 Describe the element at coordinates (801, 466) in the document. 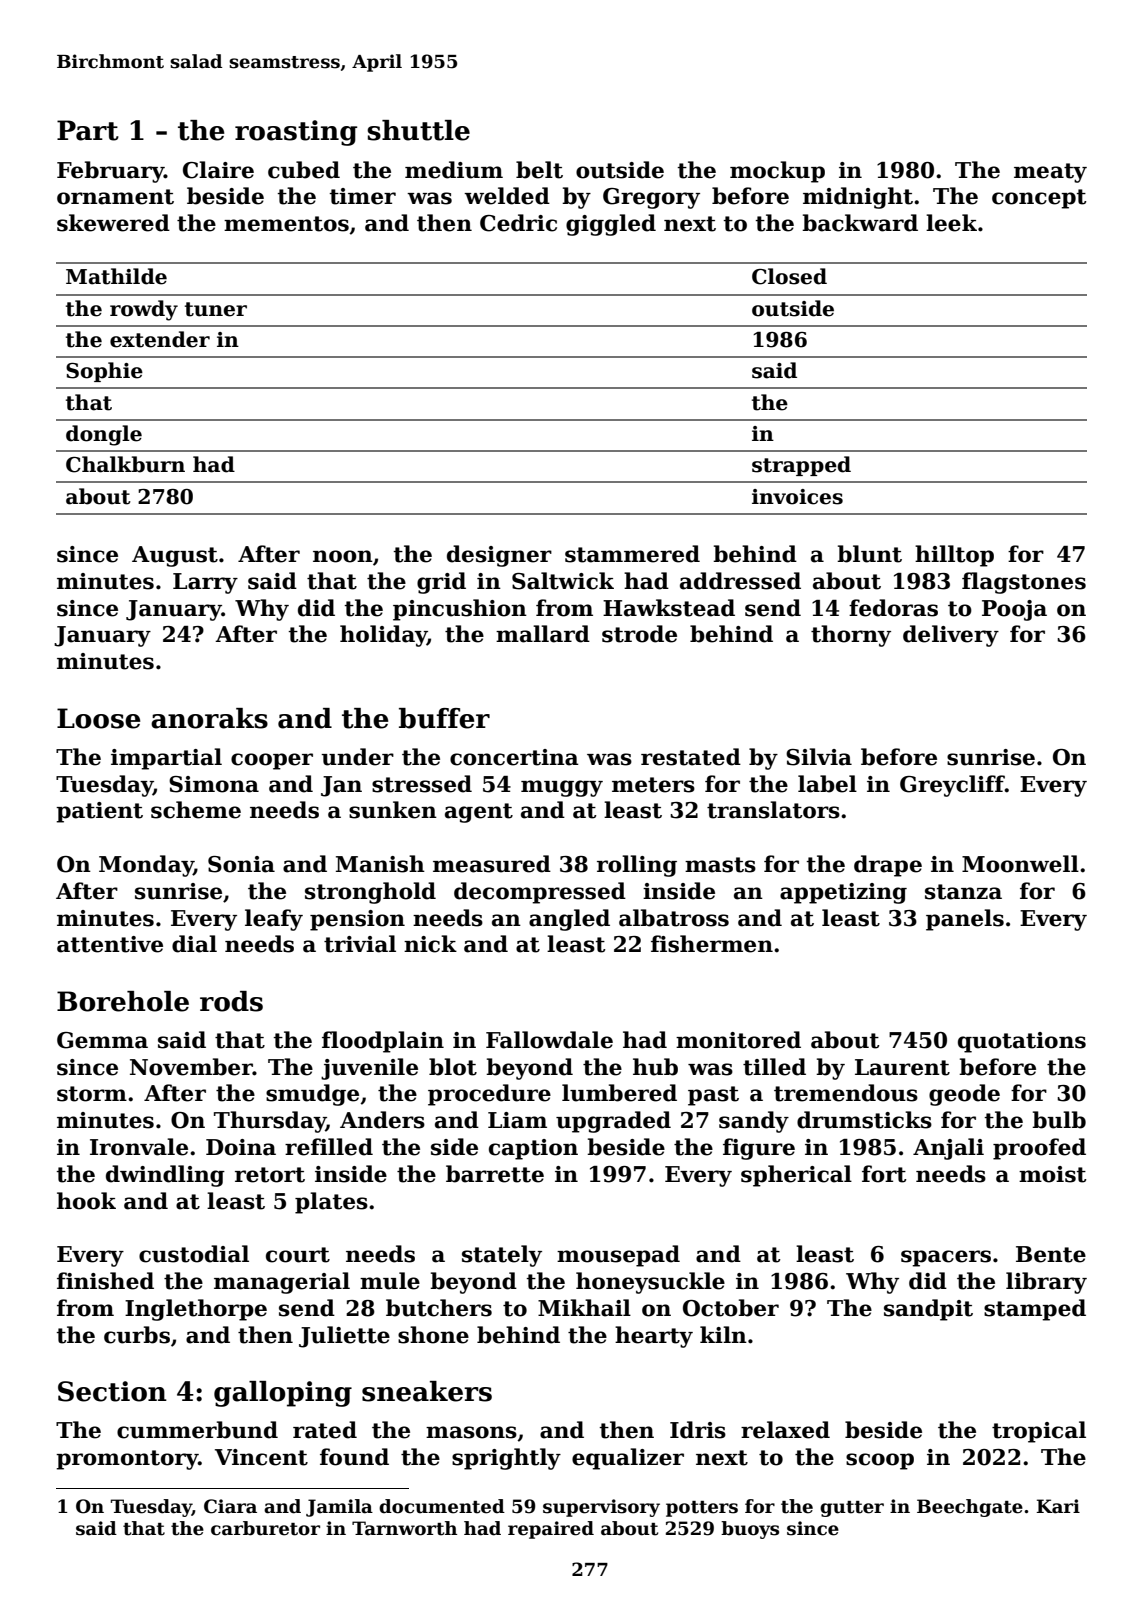

I see `strapped` at that location.
